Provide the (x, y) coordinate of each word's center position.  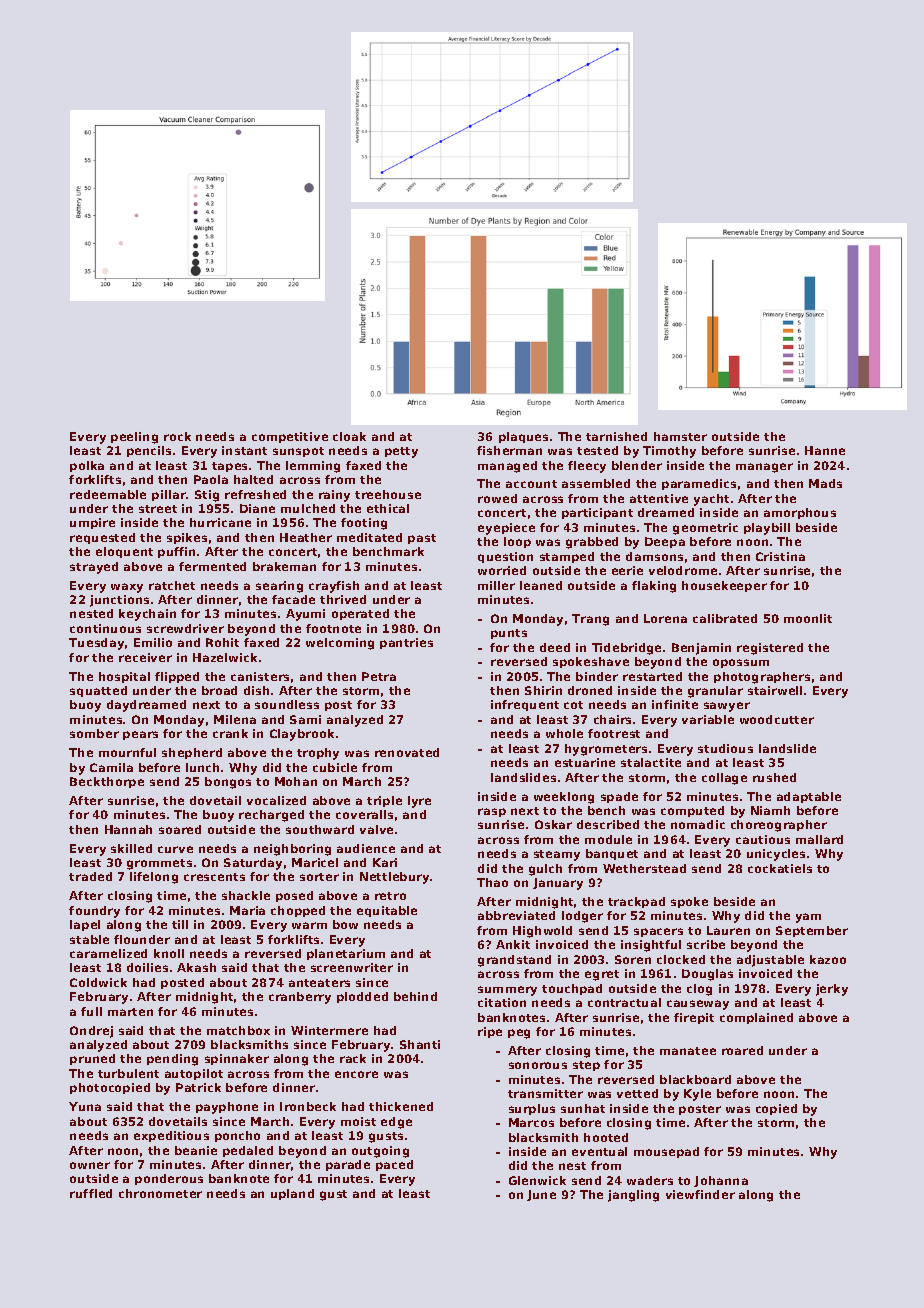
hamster (680, 436)
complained (756, 1018)
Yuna (85, 1106)
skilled (131, 848)
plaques (523, 437)
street (158, 509)
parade (348, 1165)
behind (415, 996)
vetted (637, 1093)
